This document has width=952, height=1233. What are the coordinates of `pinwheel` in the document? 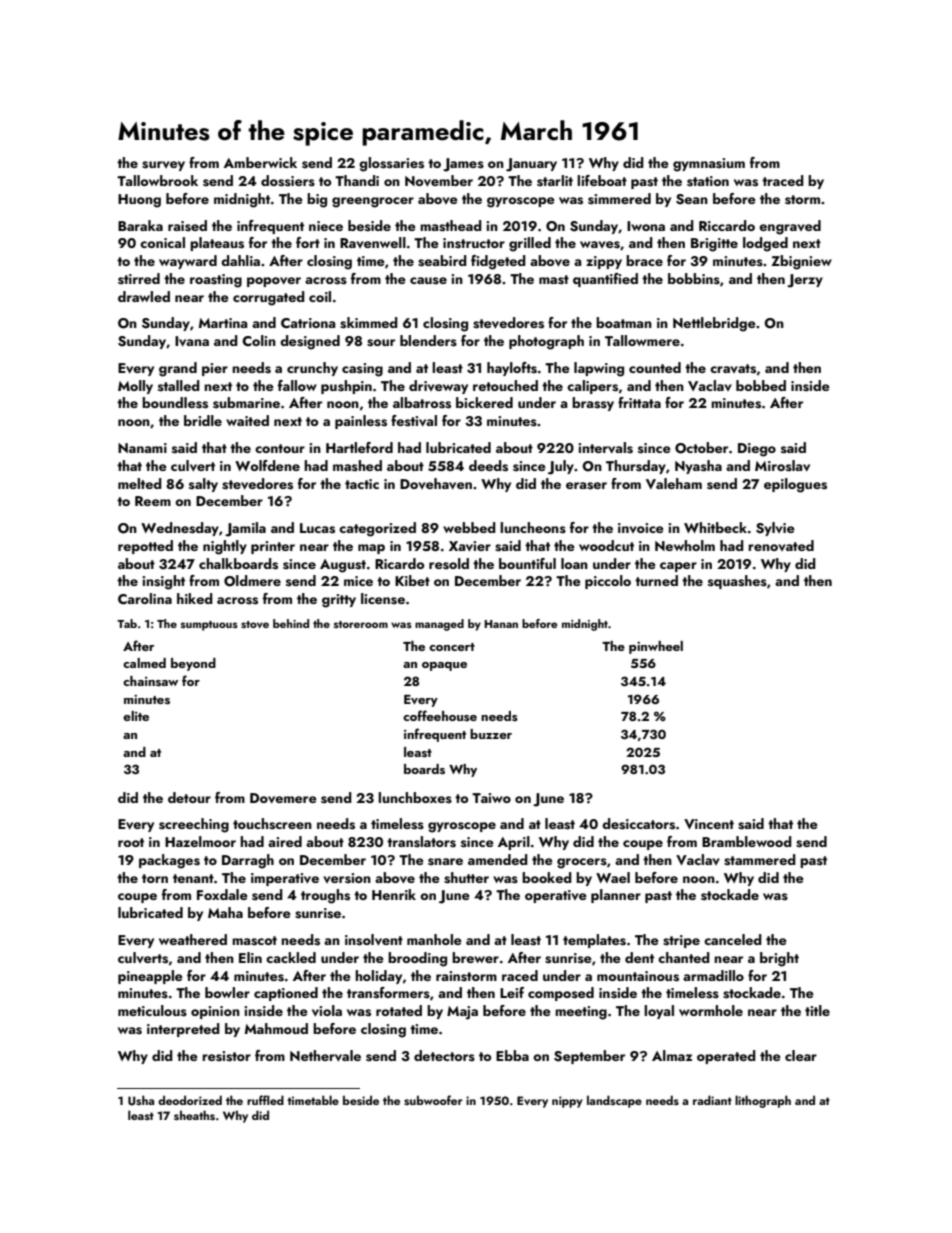 It's located at (656, 647).
